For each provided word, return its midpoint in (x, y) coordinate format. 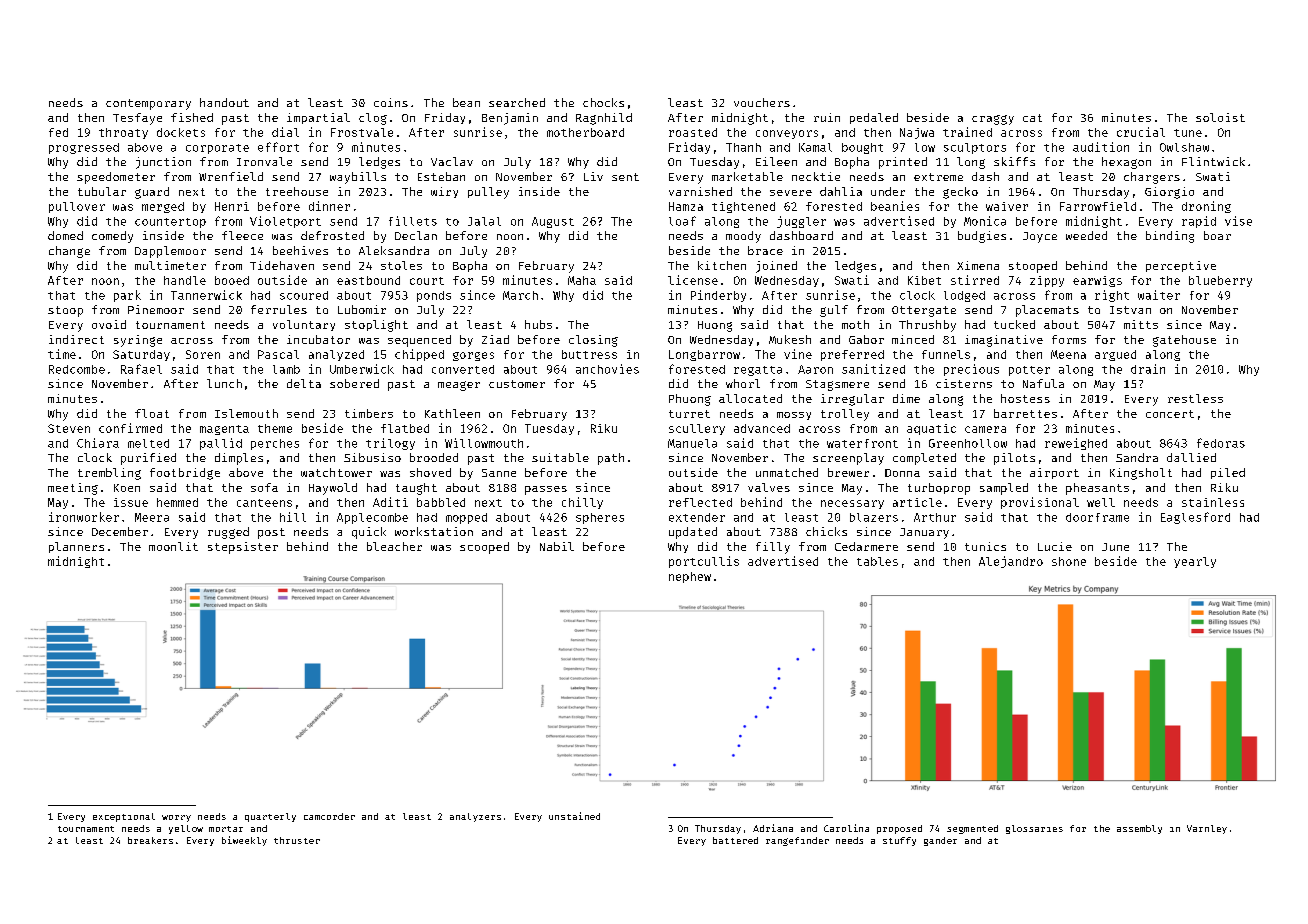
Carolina (846, 828)
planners (76, 547)
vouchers (762, 102)
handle (185, 280)
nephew (690, 577)
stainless (1213, 502)
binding (1170, 237)
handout (224, 102)
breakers (150, 840)
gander (940, 841)
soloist (1220, 117)
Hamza (686, 206)
